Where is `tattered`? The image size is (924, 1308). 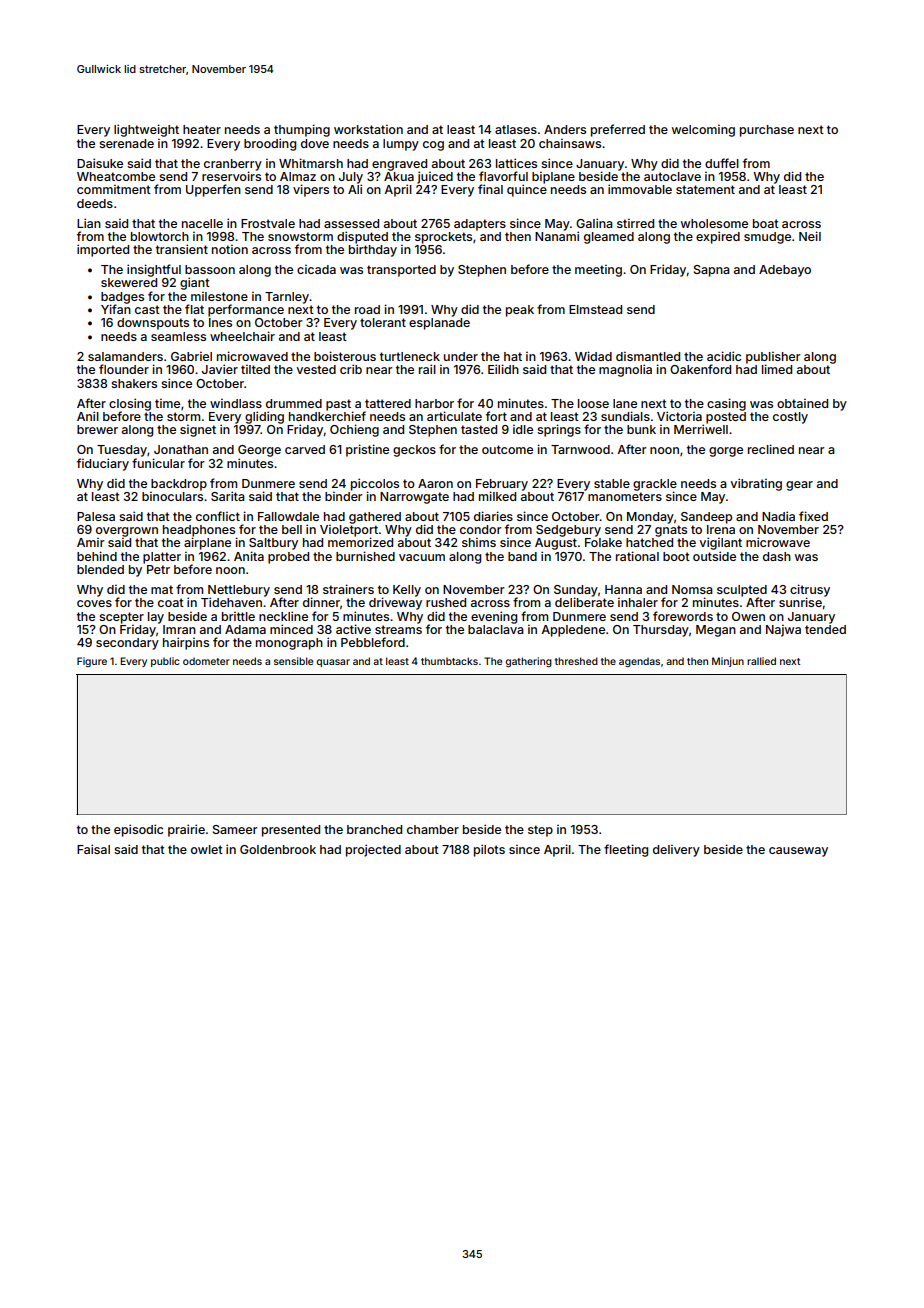
tattered is located at coordinates (388, 403).
